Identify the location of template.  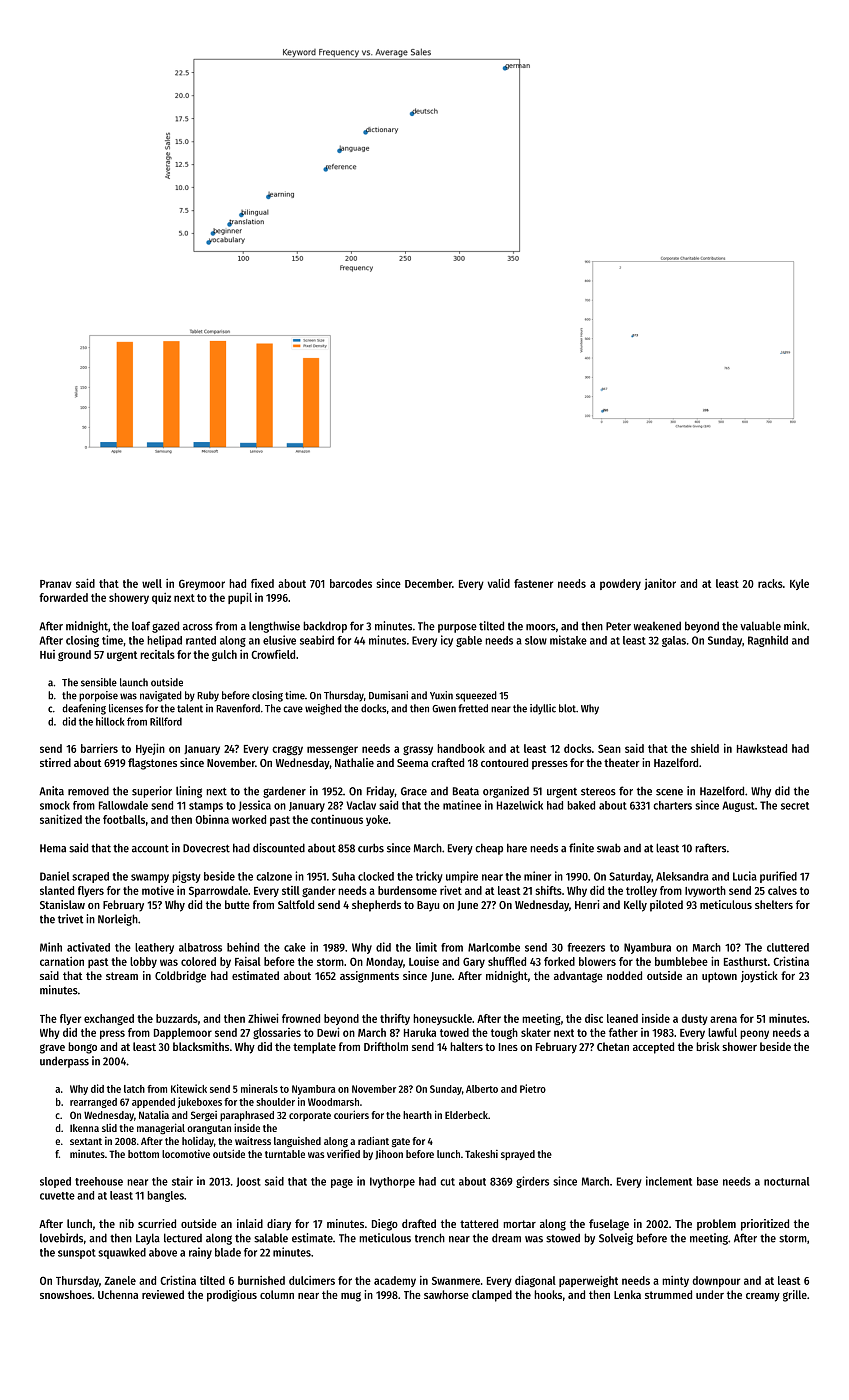
(314, 1048).
